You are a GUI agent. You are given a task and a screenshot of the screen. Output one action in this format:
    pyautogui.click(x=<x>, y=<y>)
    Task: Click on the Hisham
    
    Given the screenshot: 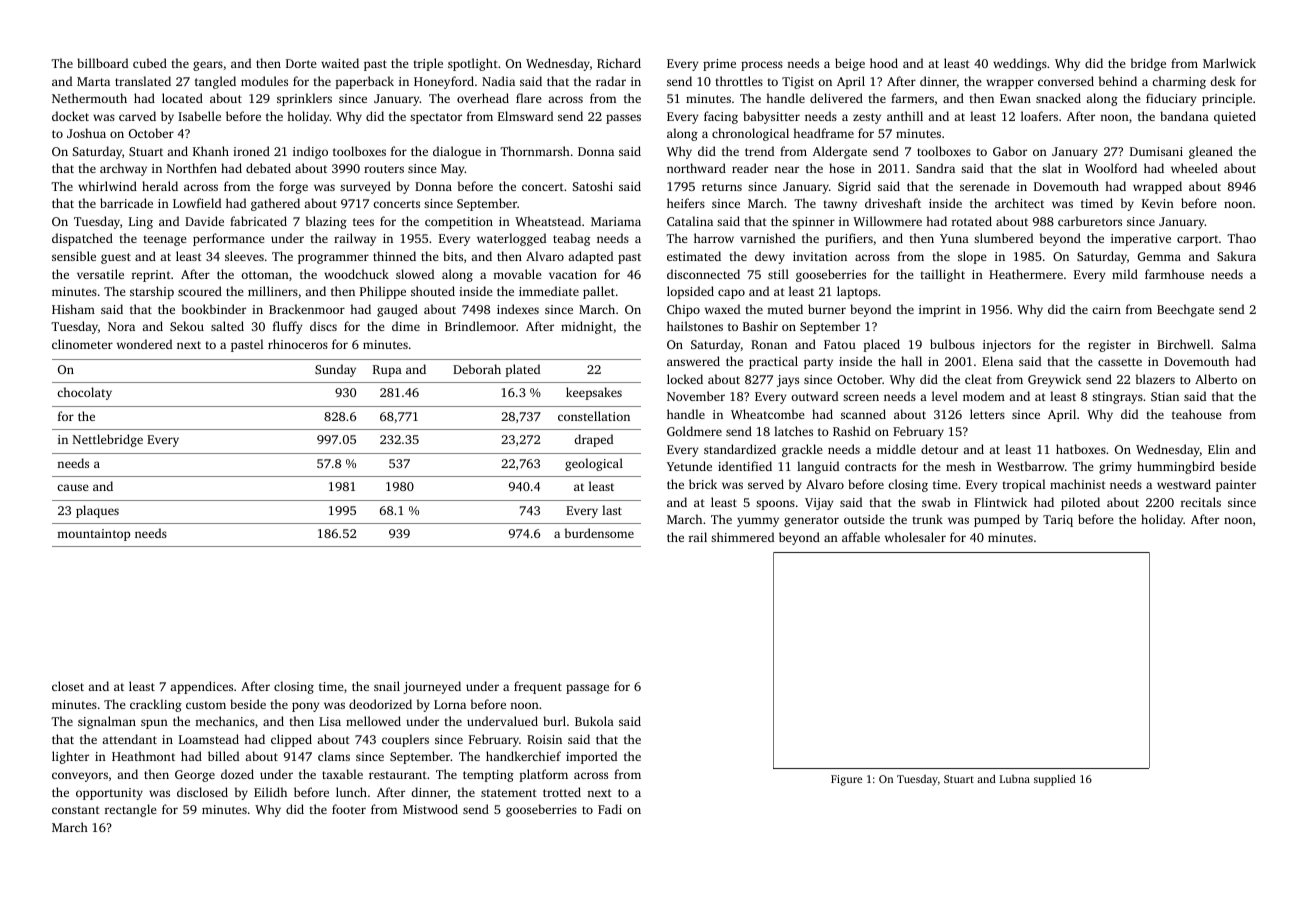 What is the action you would take?
    pyautogui.click(x=73, y=309)
